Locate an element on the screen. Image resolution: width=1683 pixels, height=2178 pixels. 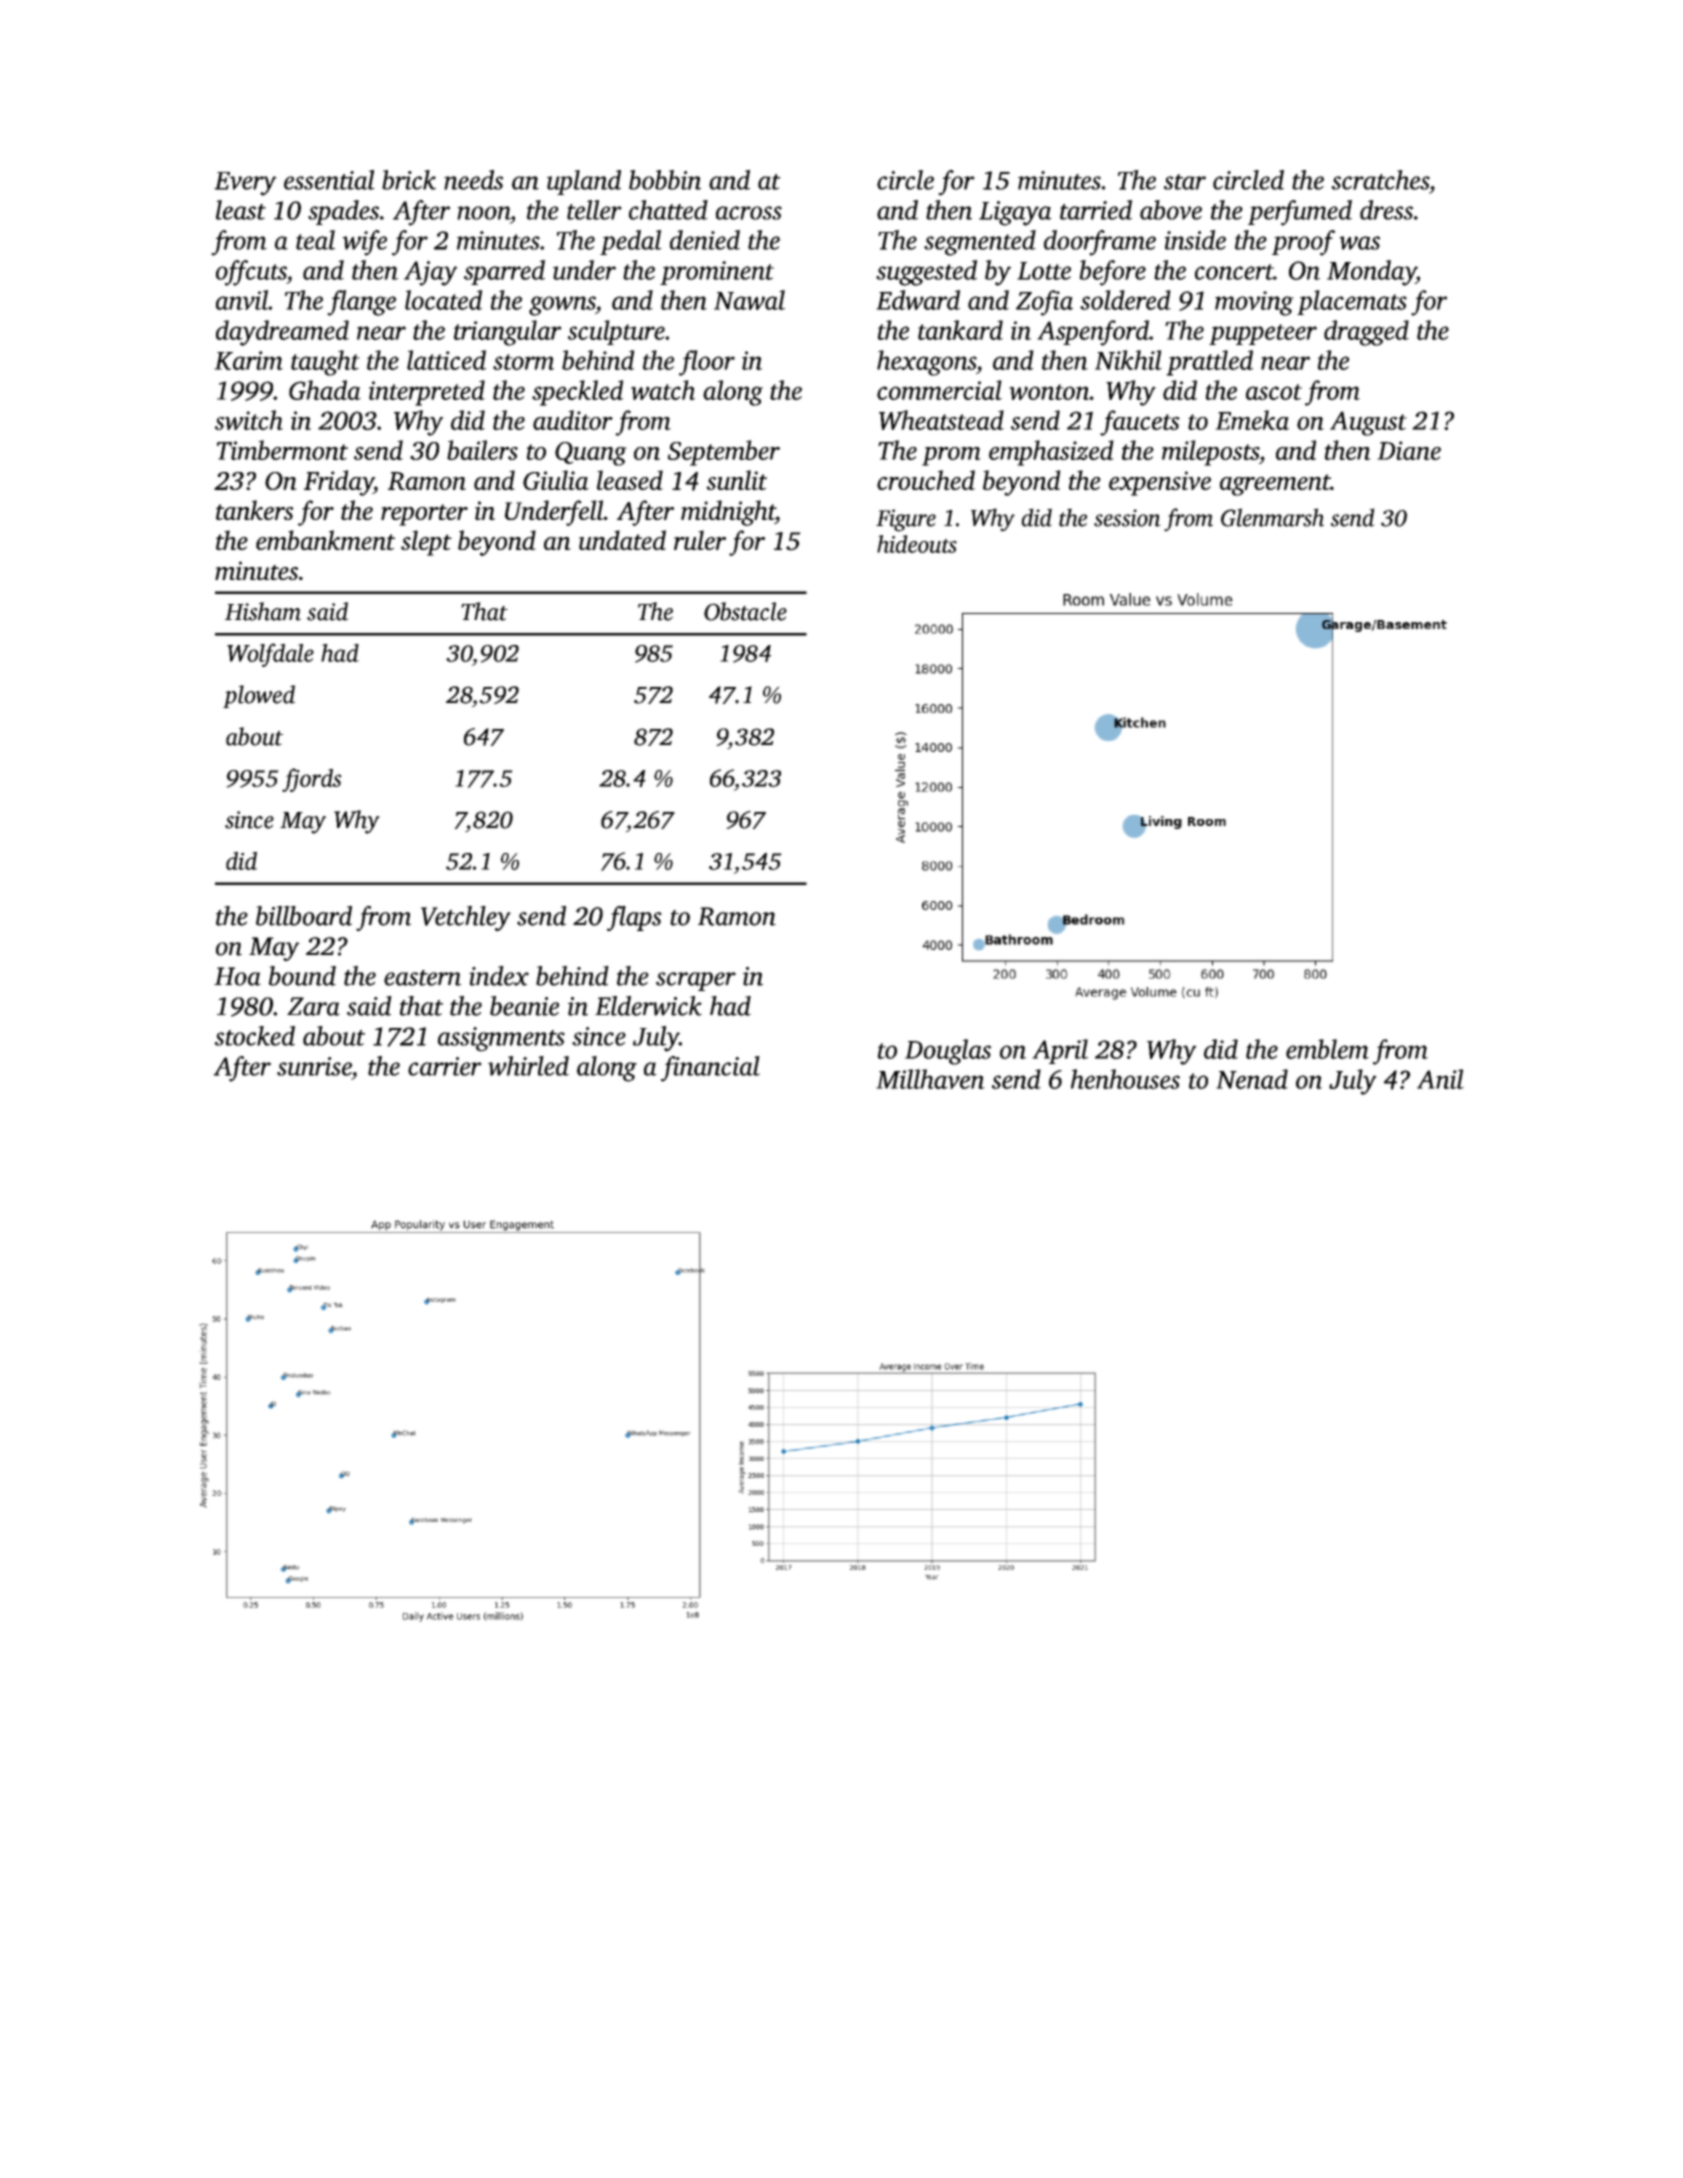
hideouts is located at coordinates (917, 544).
